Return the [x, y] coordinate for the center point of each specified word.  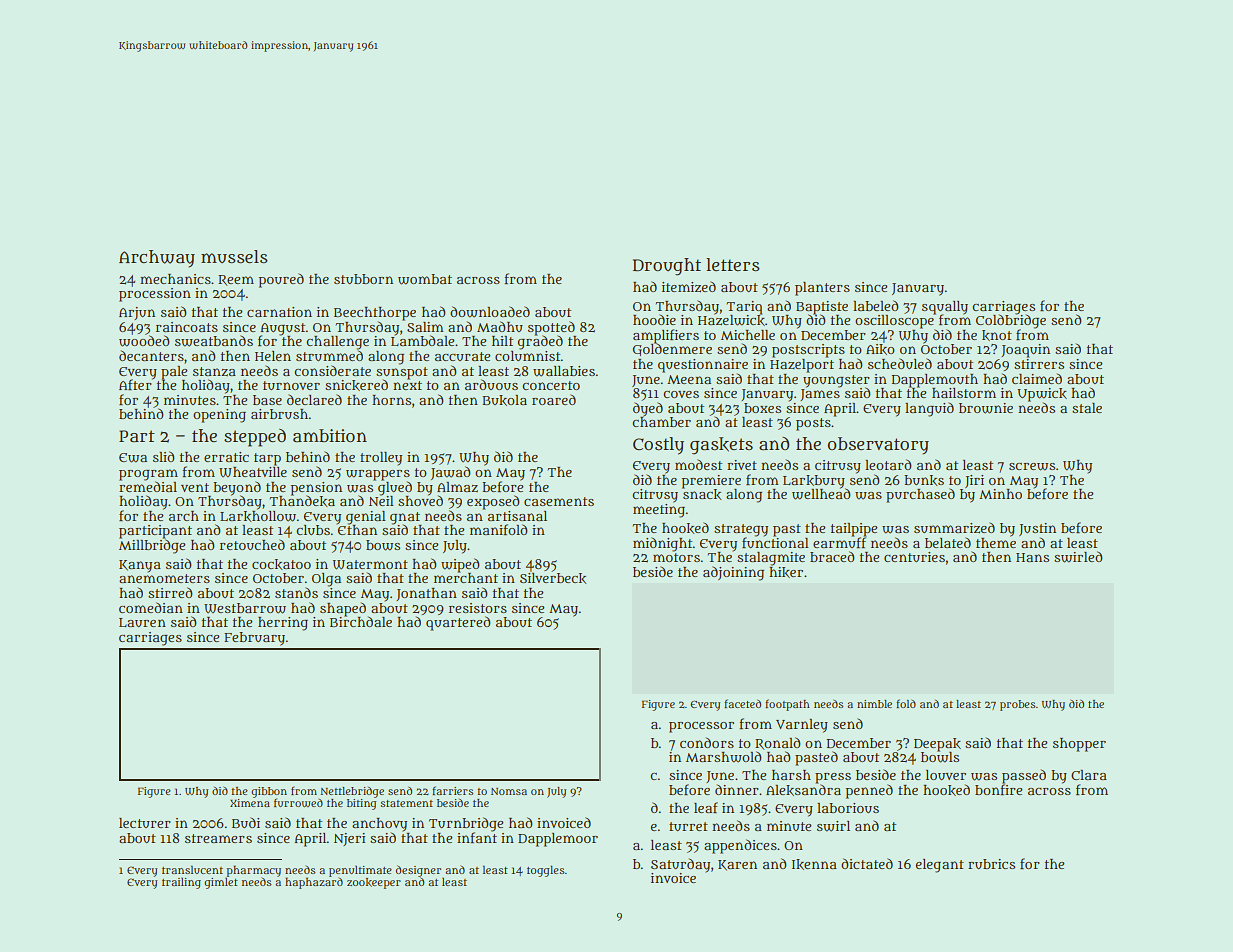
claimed [1037, 378]
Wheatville [253, 472]
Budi [246, 822]
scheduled [900, 363]
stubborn [363, 279]
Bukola [504, 400]
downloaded [490, 312]
